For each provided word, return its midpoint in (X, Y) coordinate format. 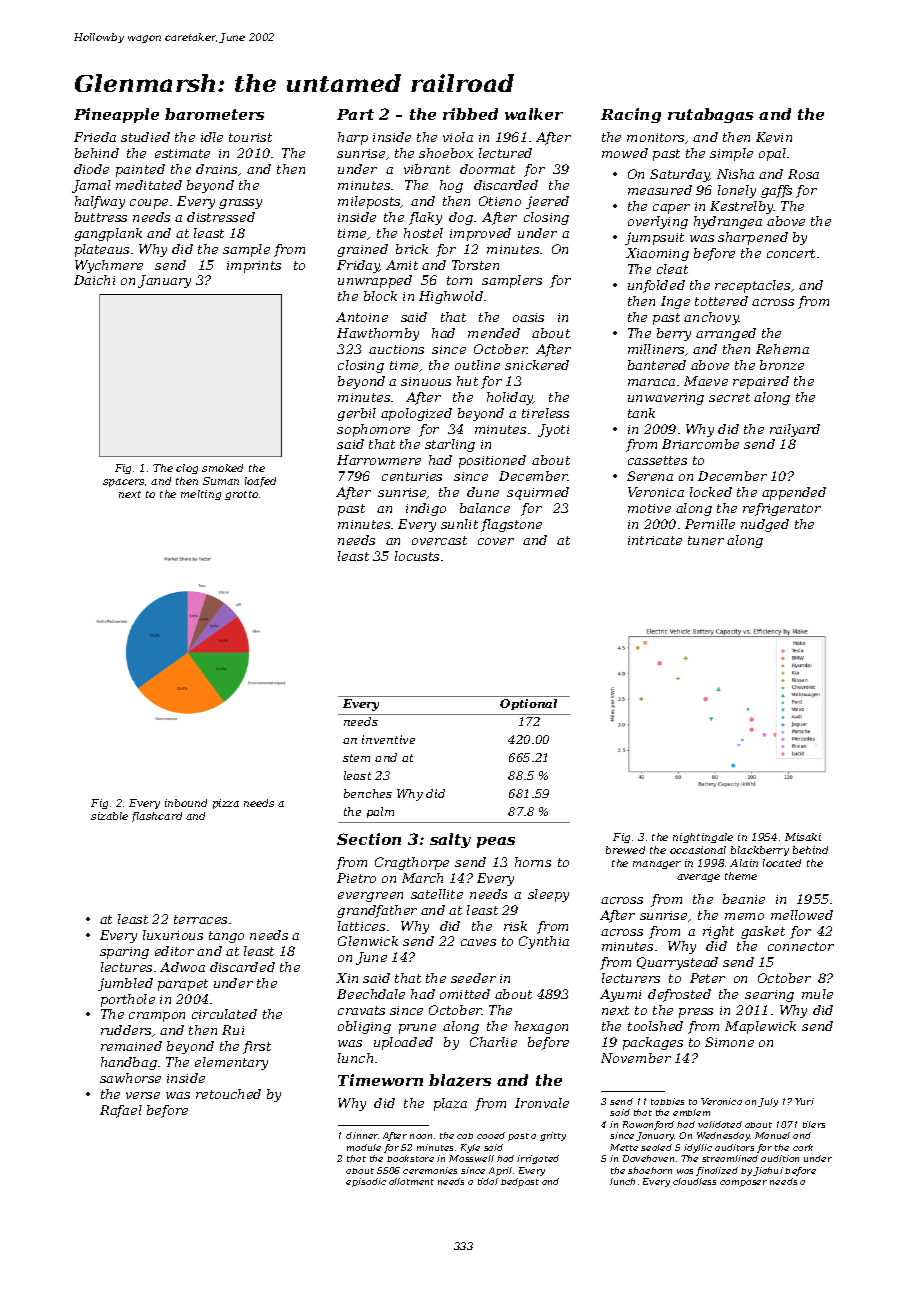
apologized (416, 414)
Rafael (121, 1111)
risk (515, 926)
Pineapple (116, 115)
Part (355, 114)
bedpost (520, 1182)
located (782, 863)
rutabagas (710, 115)
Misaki (803, 837)
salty (450, 840)
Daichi (94, 280)
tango (226, 937)
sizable (109, 816)
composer (743, 1183)
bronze (782, 365)
